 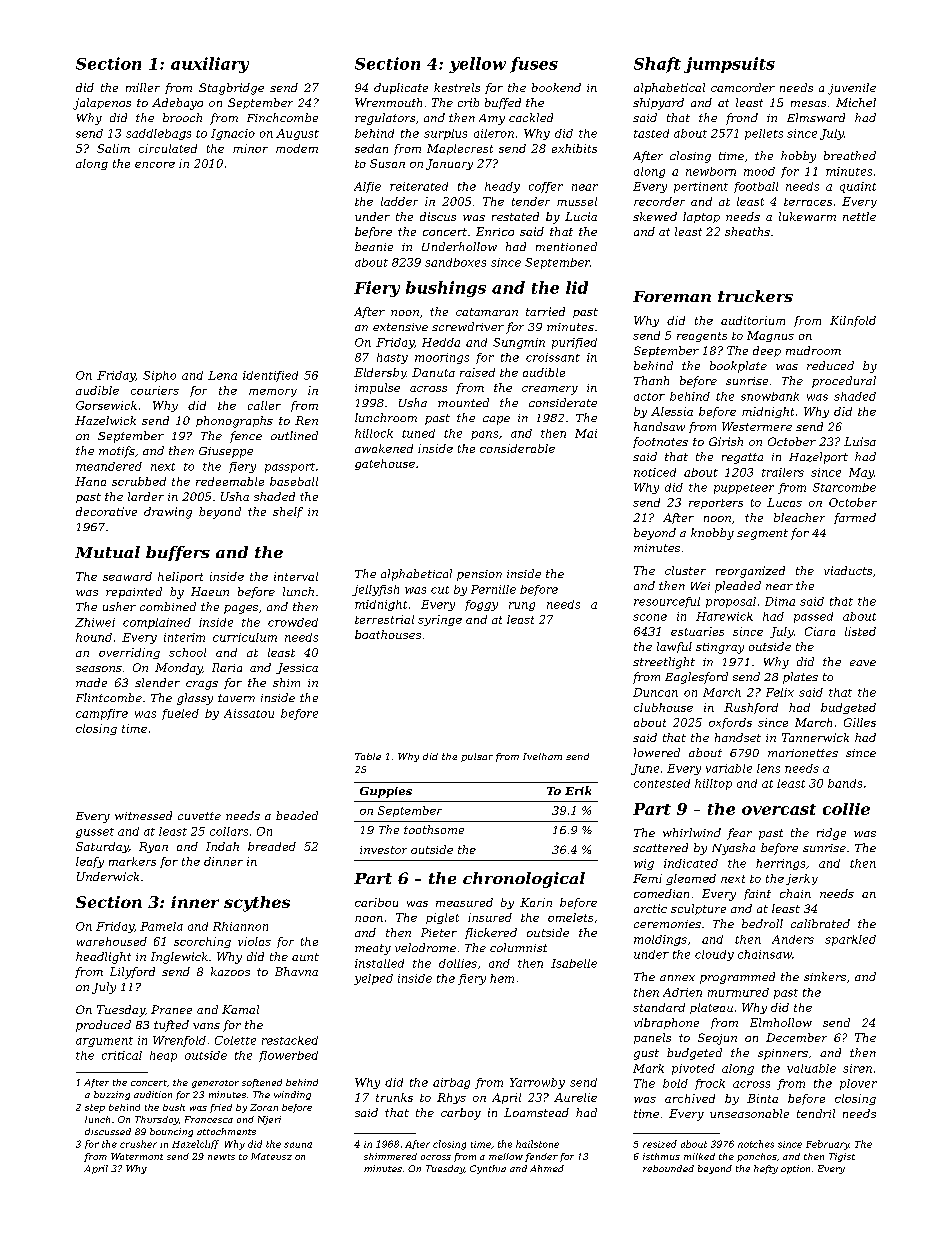 I want to click on rung, so click(x=522, y=606).
